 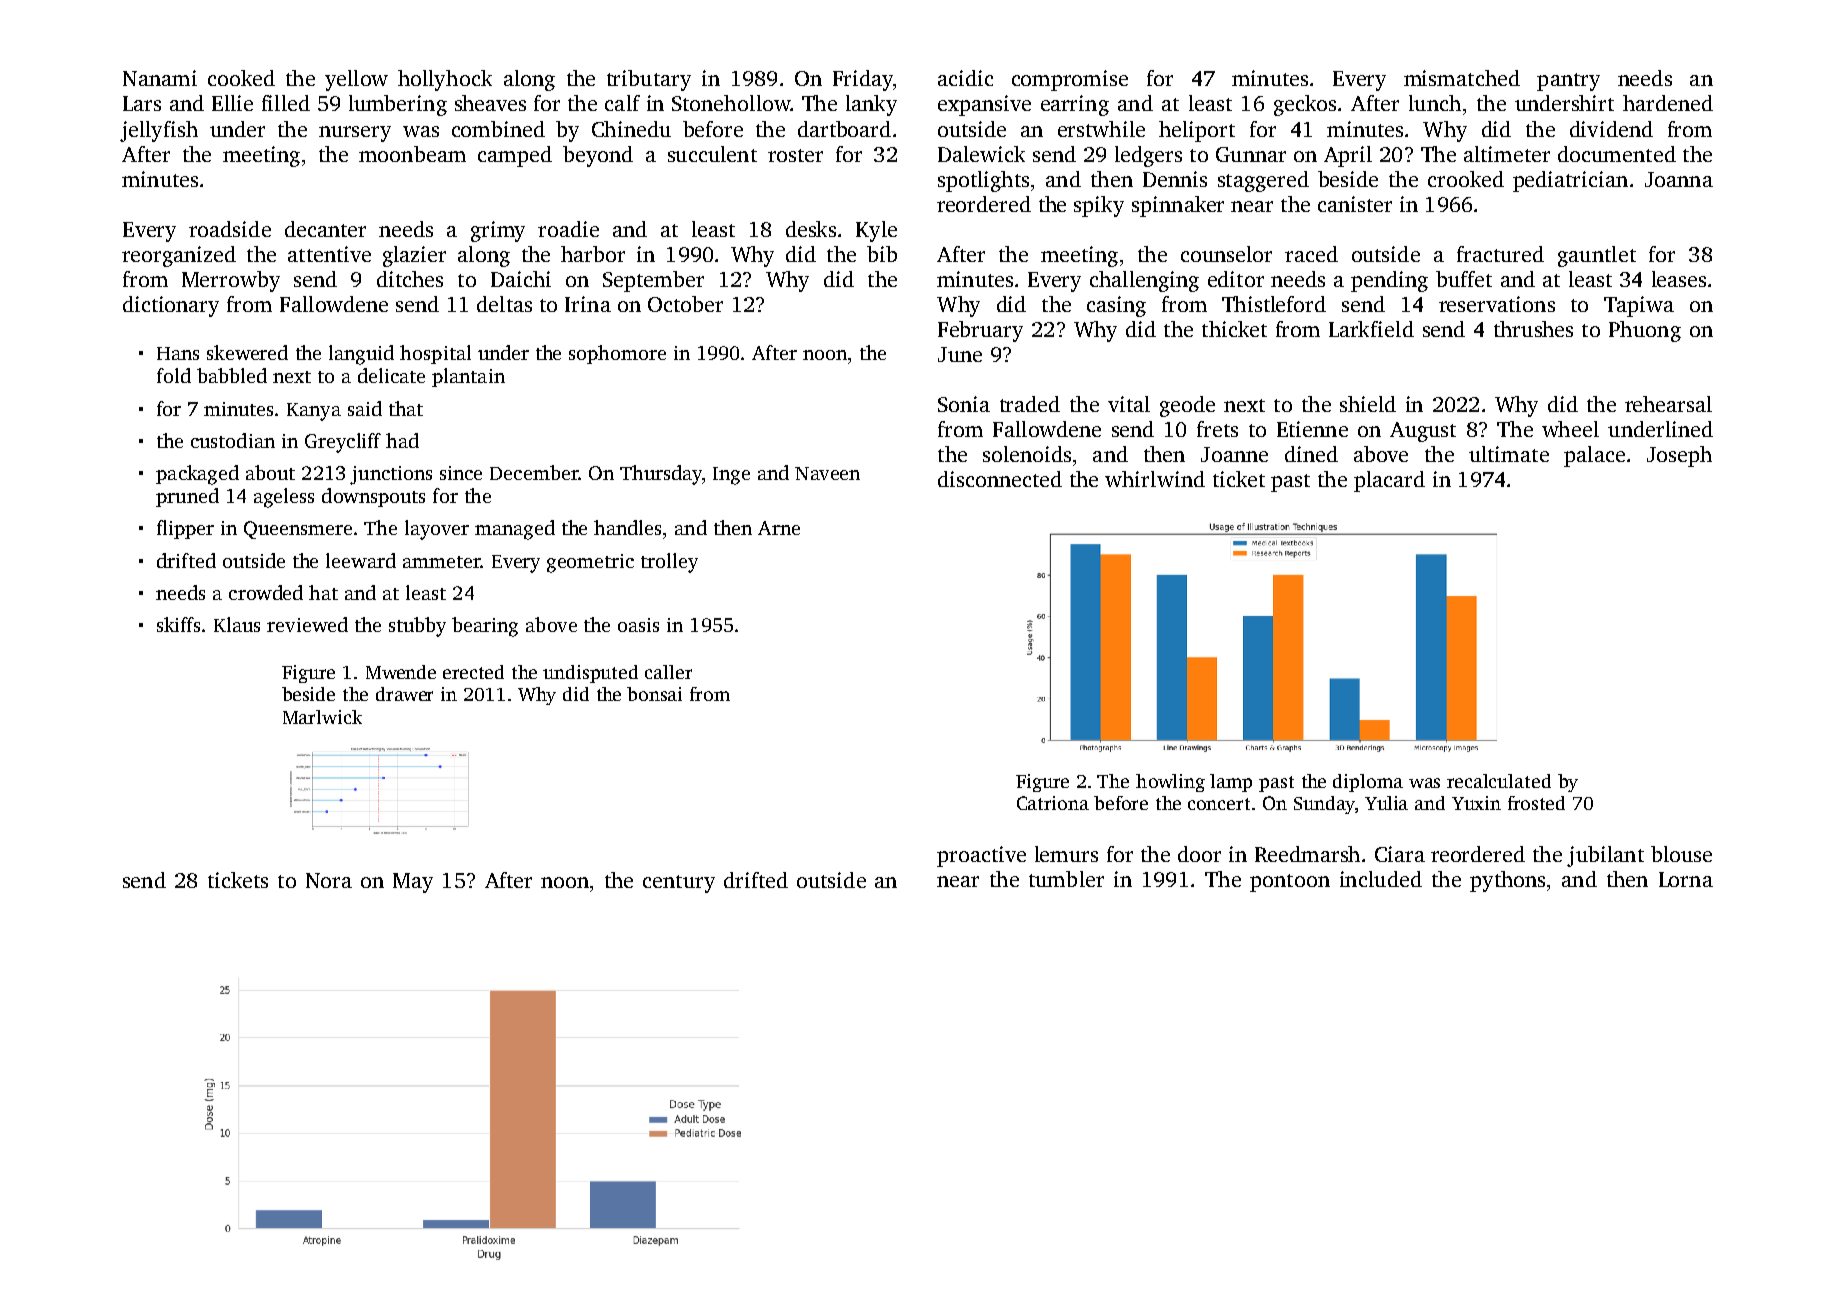 I want to click on decanter, so click(x=325, y=229).
